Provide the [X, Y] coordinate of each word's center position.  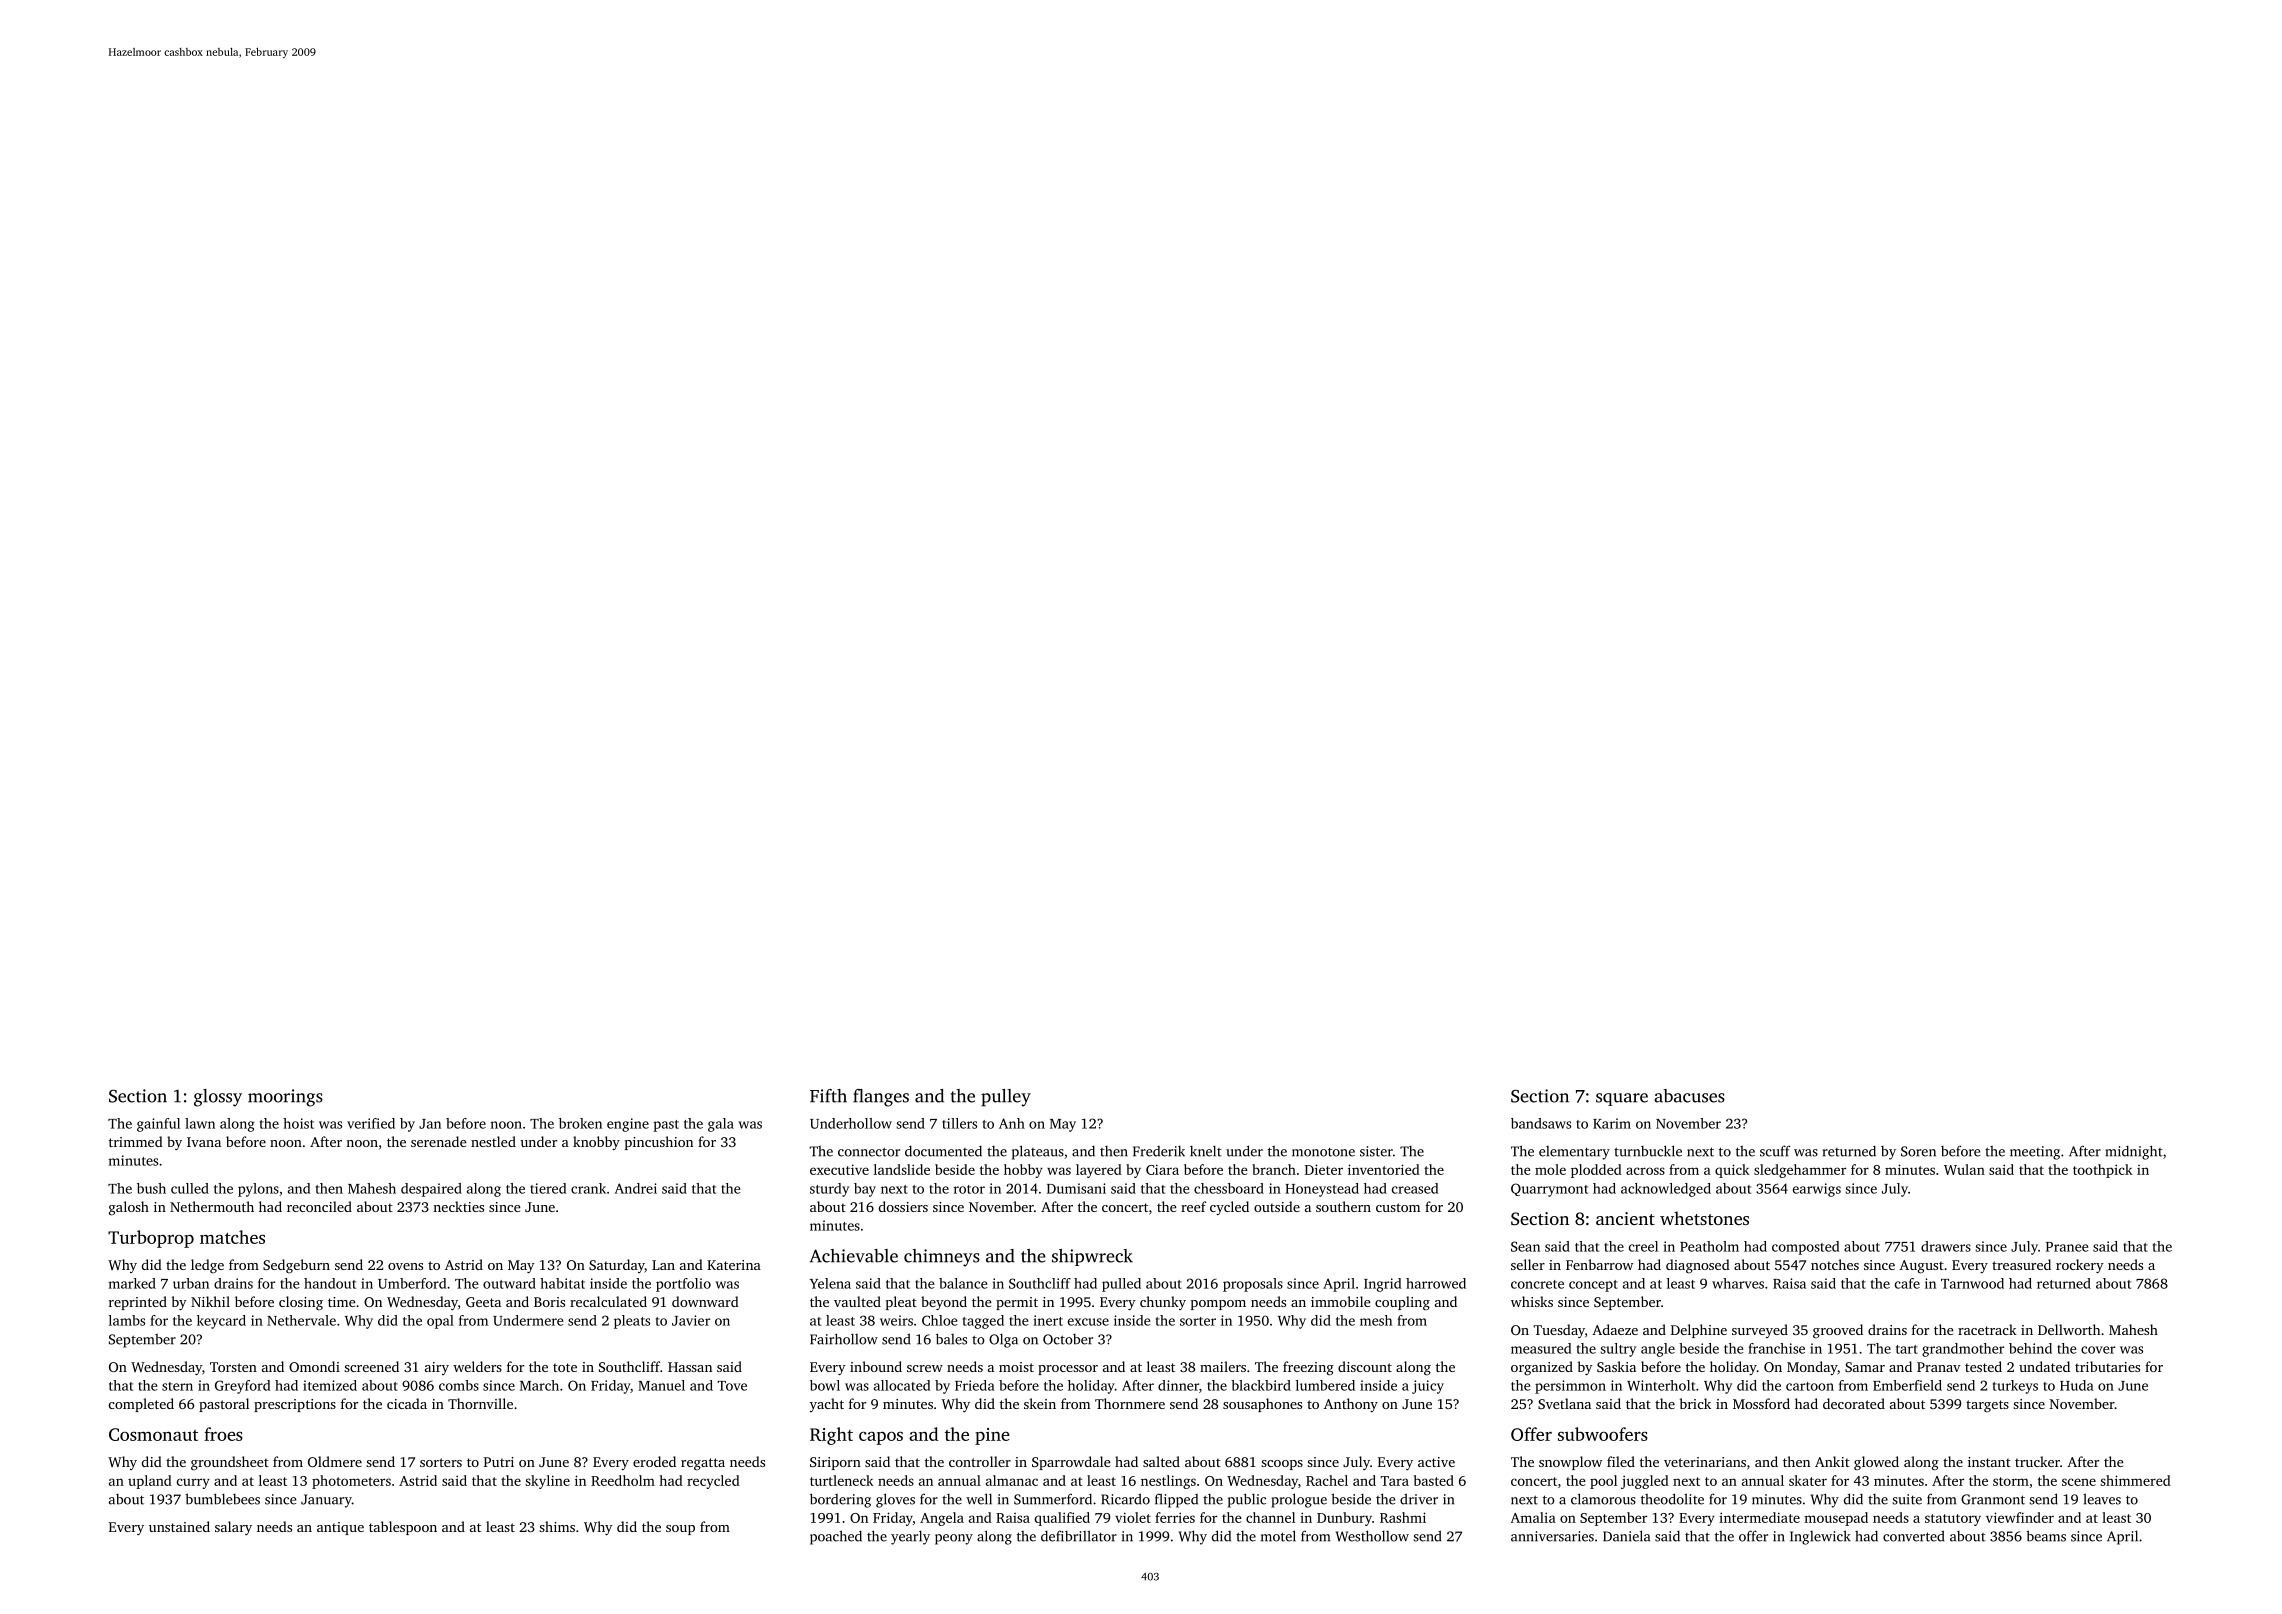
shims [557, 1526]
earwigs [1817, 1190]
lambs [127, 1320]
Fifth [828, 1096]
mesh [1376, 1320]
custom [1398, 1207]
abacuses [1689, 1096]
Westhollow [1372, 1536]
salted [1161, 1461]
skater [1808, 1480]
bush [151, 1188]
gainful [158, 1125]
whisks [1532, 1301]
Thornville [480, 1403]
